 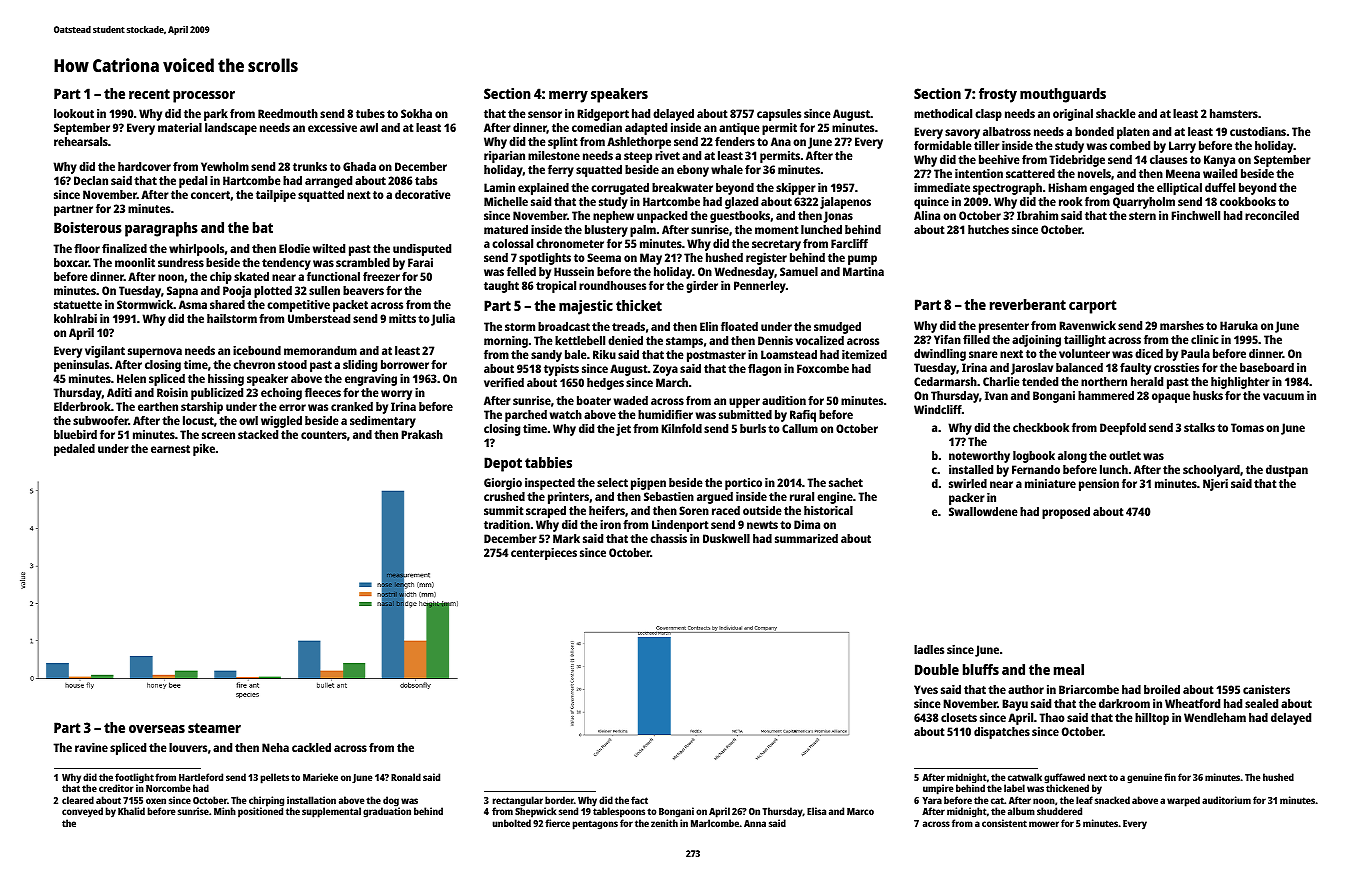 What do you see at coordinates (664, 823) in the screenshot?
I see `zenith` at bounding box center [664, 823].
